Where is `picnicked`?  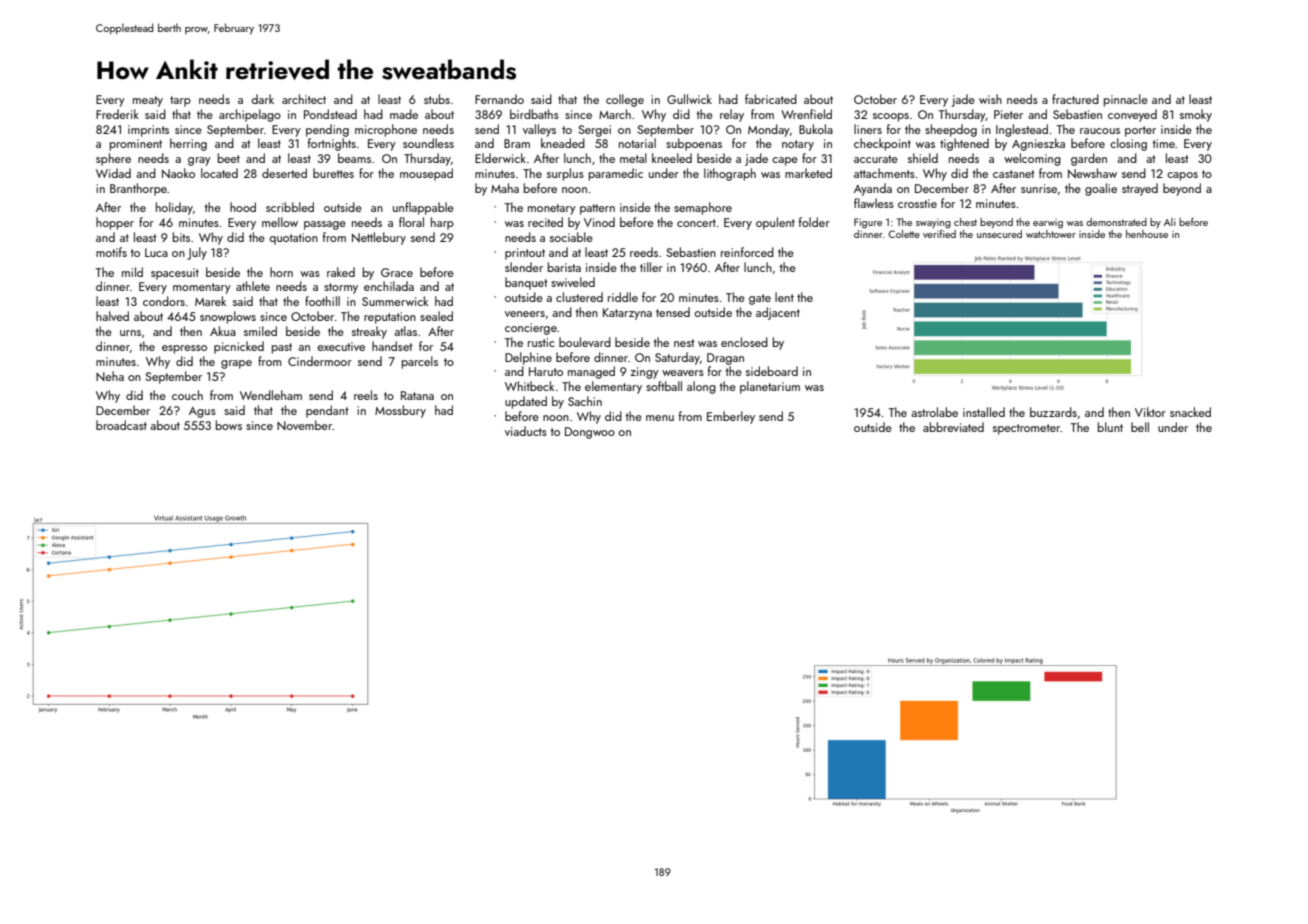
picnicked is located at coordinates (239, 347).
